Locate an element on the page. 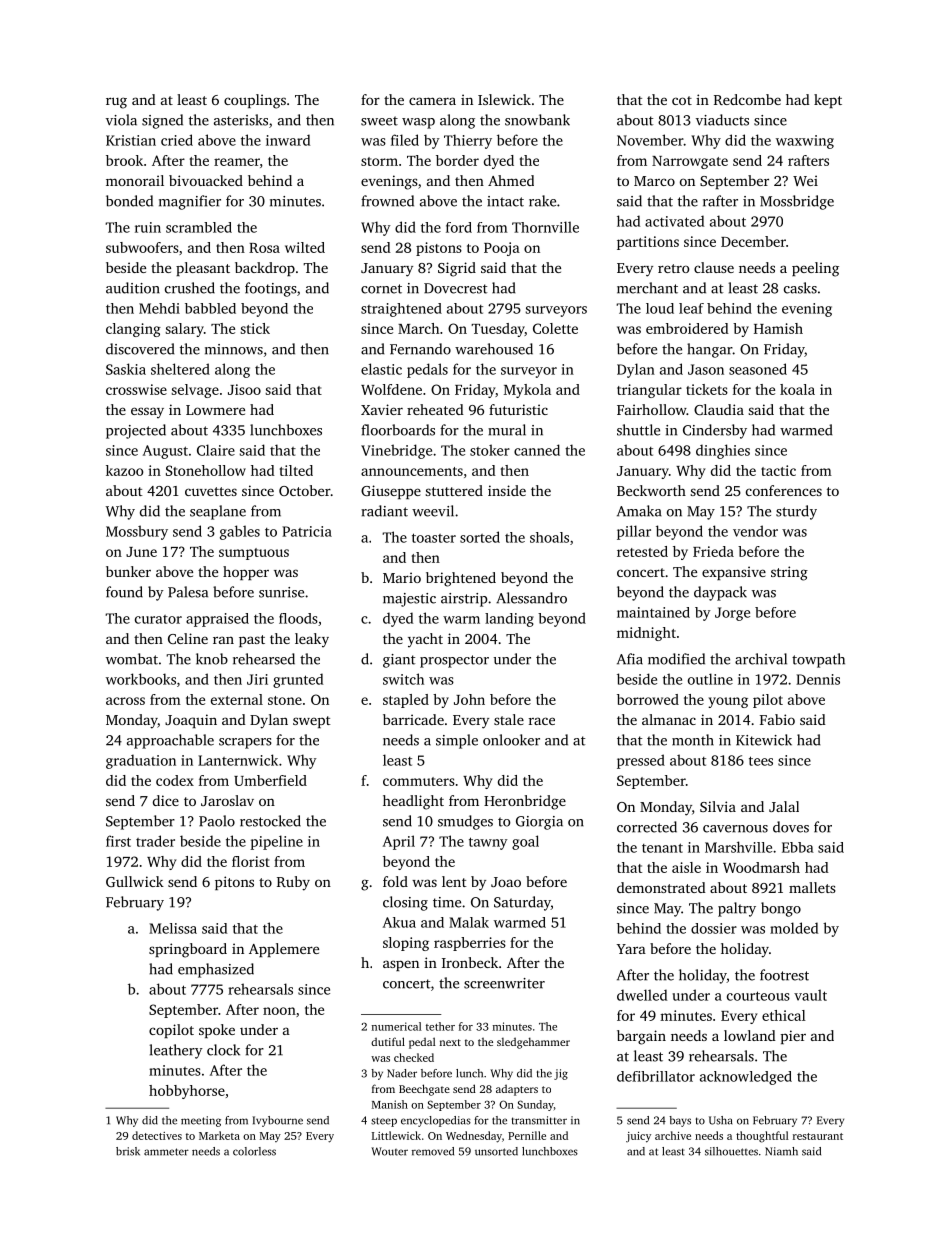  Islewick is located at coordinates (504, 99).
